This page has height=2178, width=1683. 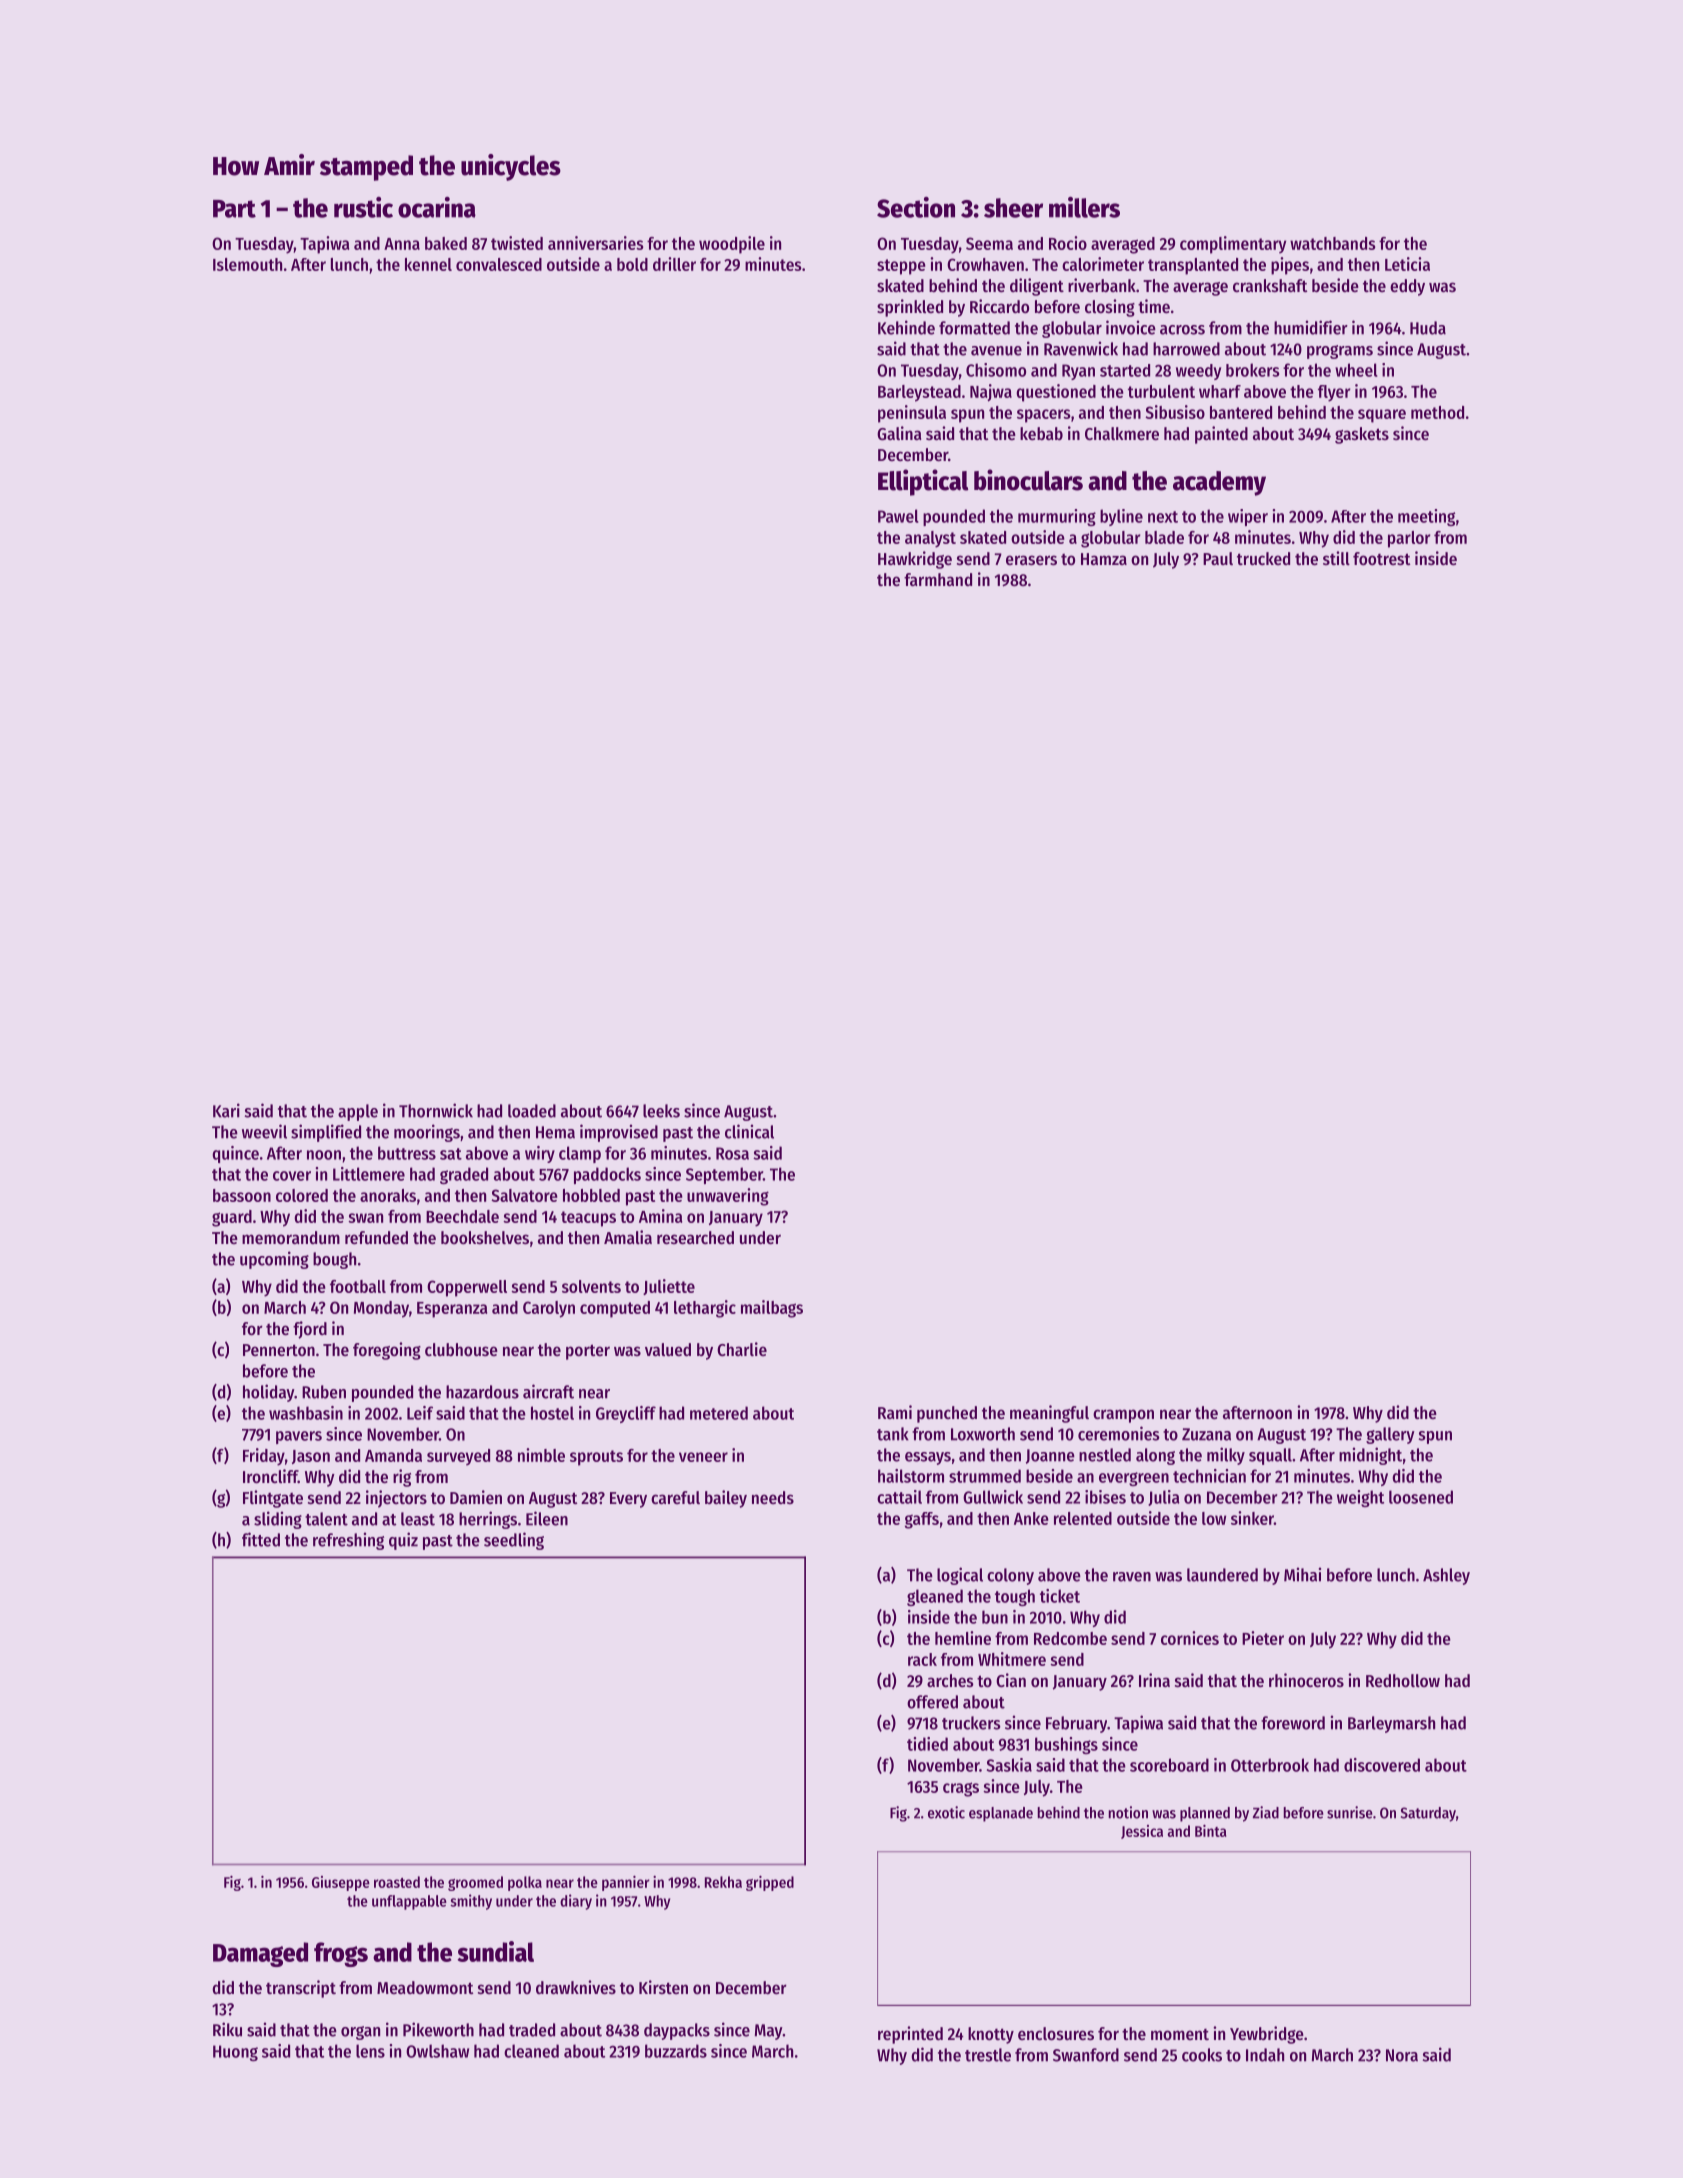 What do you see at coordinates (938, 579) in the page?
I see `farmhand` at bounding box center [938, 579].
